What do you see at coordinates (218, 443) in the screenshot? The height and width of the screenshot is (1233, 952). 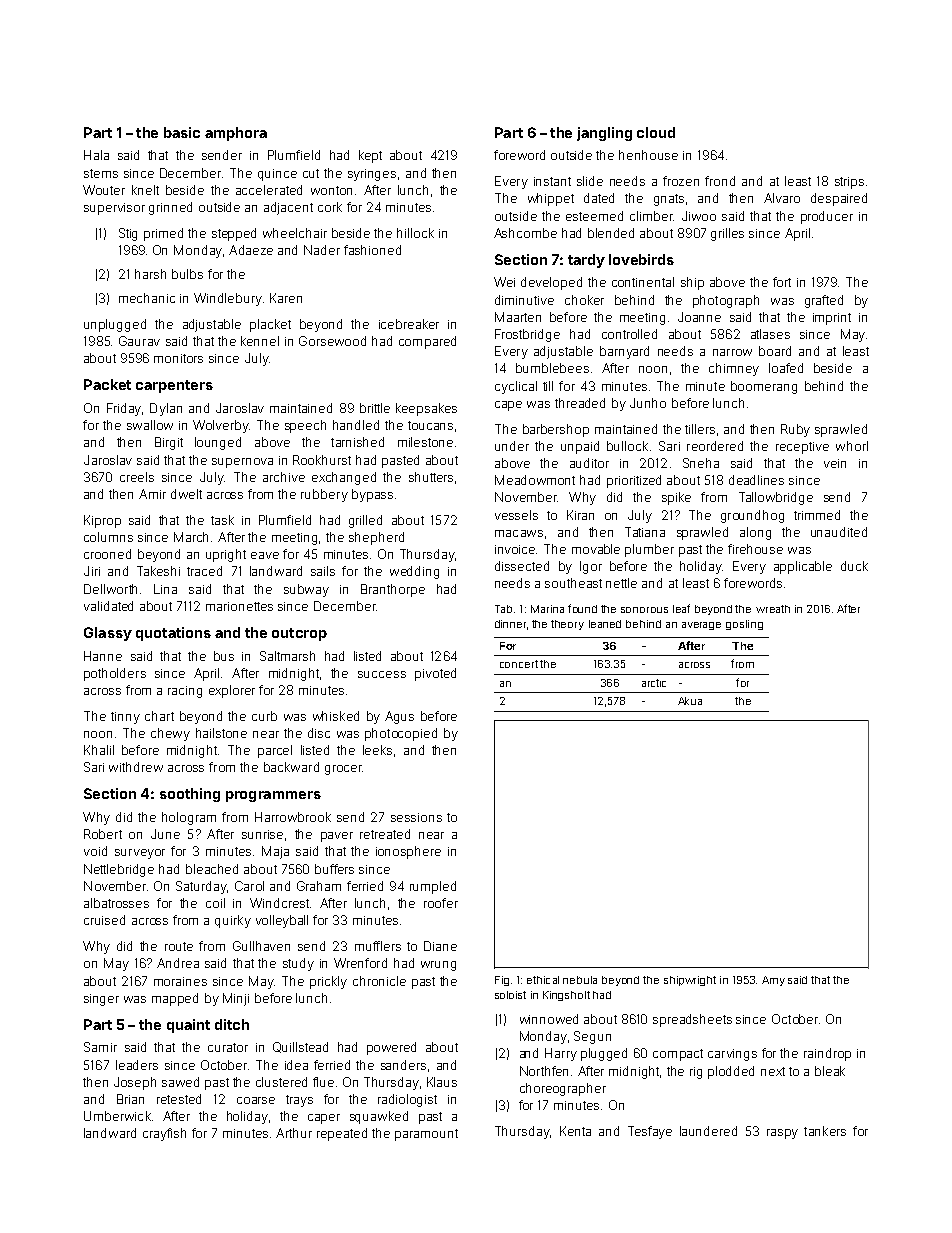 I see `lounged` at bounding box center [218, 443].
